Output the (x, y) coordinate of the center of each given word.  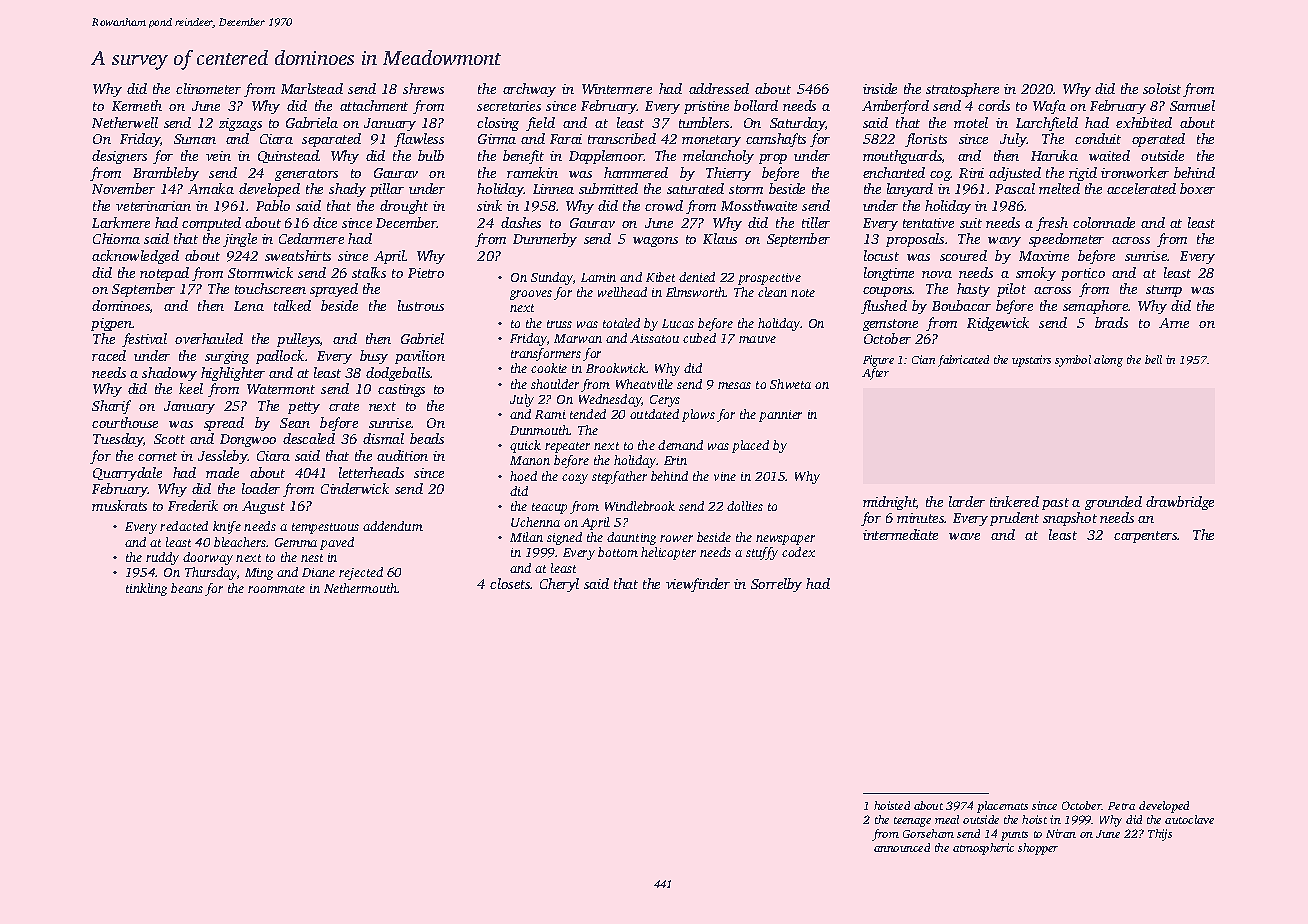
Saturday (798, 124)
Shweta (790, 384)
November (123, 188)
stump (1164, 291)
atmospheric (983, 849)
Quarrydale (127, 474)
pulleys (298, 340)
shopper (1038, 849)
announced (902, 847)
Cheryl (559, 585)
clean (772, 292)
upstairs (1031, 361)
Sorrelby (776, 585)
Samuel (1192, 105)
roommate (276, 589)
